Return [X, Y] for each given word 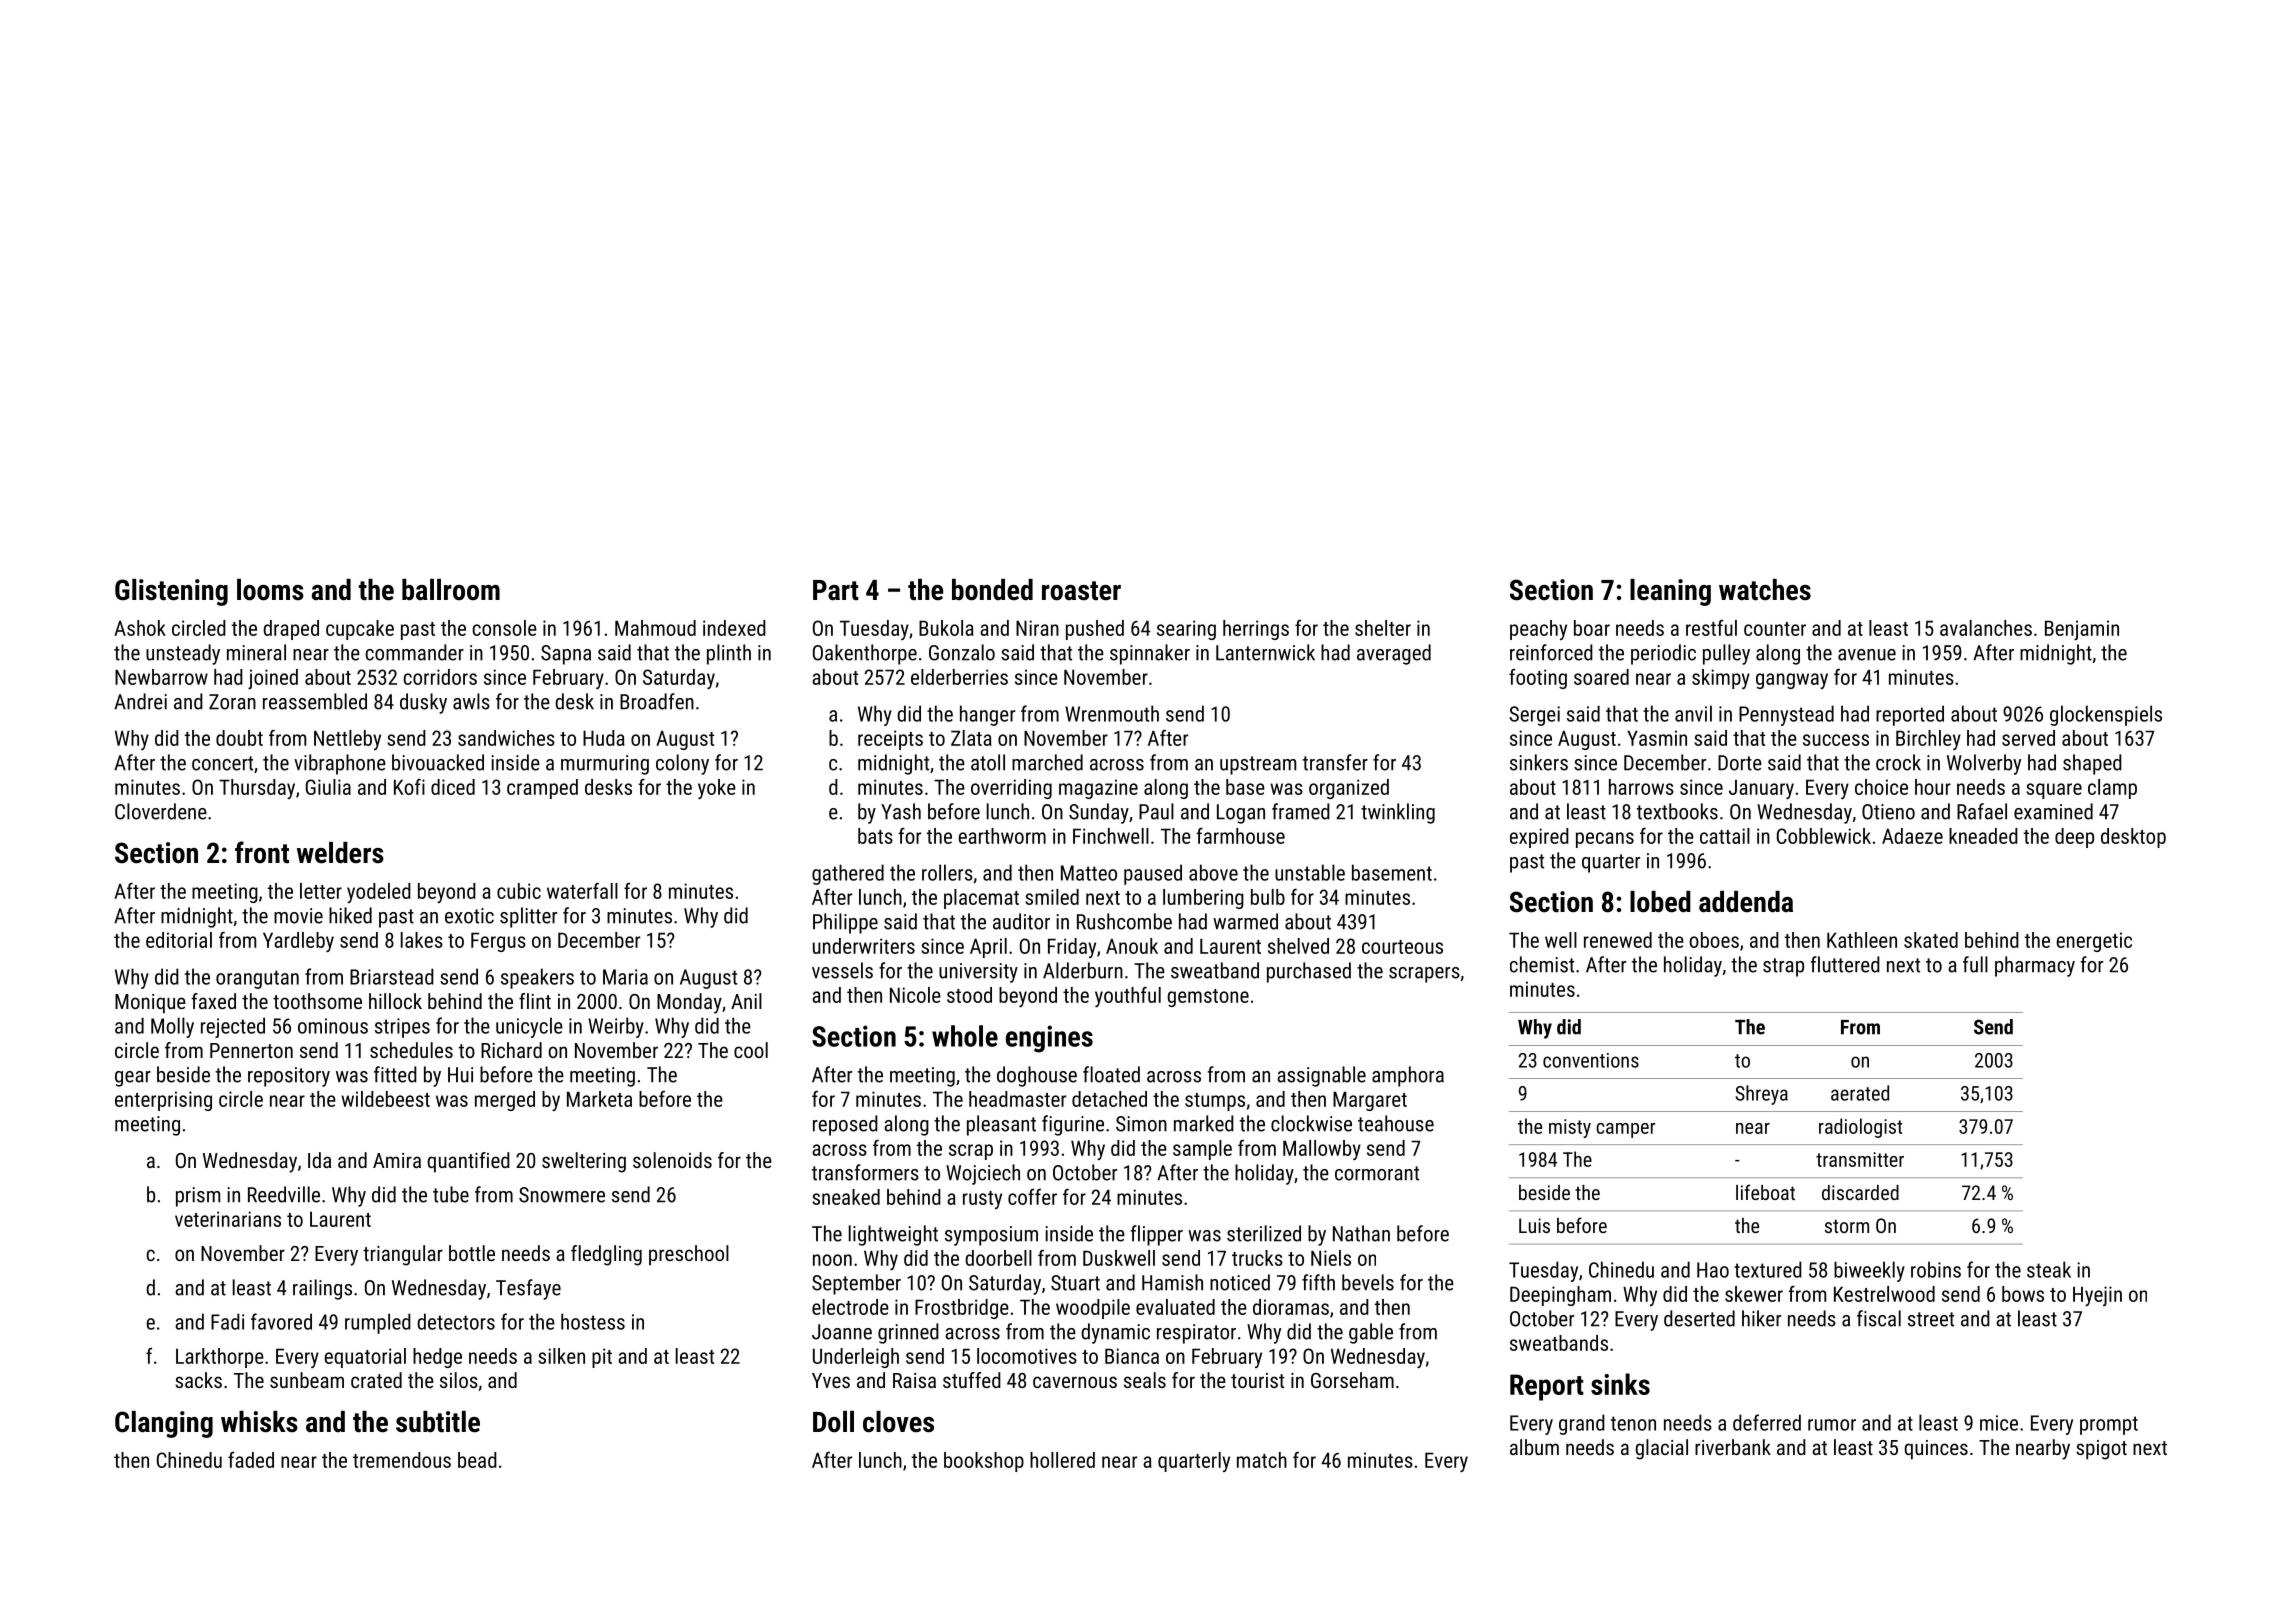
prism [198, 1197]
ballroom [451, 590]
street [1931, 1319]
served [2028, 738]
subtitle [438, 1422]
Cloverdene [161, 811]
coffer [1032, 1196]
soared [1601, 677]
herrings [1256, 630]
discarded [1860, 1192]
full [1975, 964]
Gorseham [1352, 1380]
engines [1049, 1039]
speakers [537, 978]
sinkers [1539, 762]
